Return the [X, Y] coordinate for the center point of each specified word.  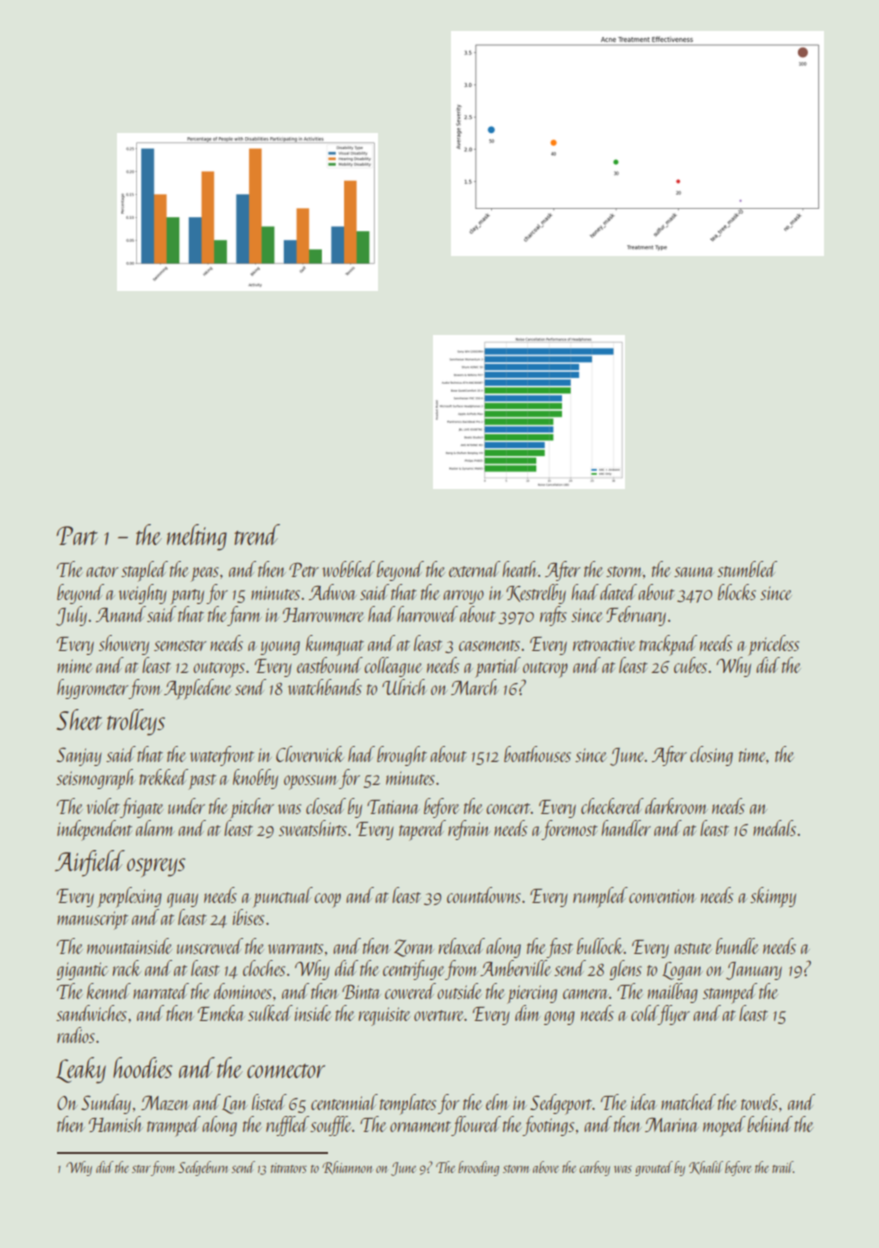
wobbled [348, 569]
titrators [289, 1168]
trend [257, 534]
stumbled [747, 569]
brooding [478, 1168]
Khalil [706, 1167]
